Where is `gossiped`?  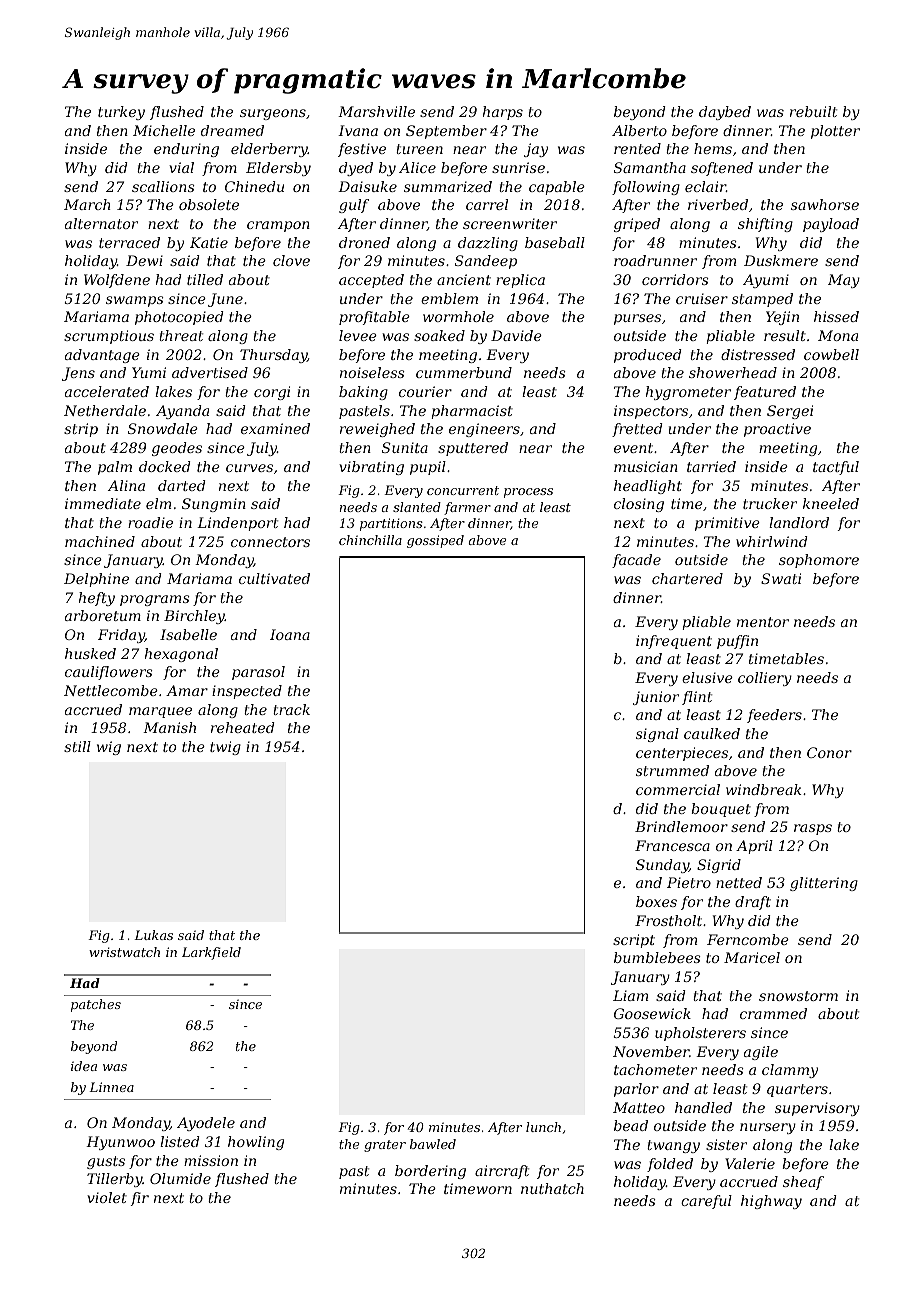
gossiped is located at coordinates (435, 541).
